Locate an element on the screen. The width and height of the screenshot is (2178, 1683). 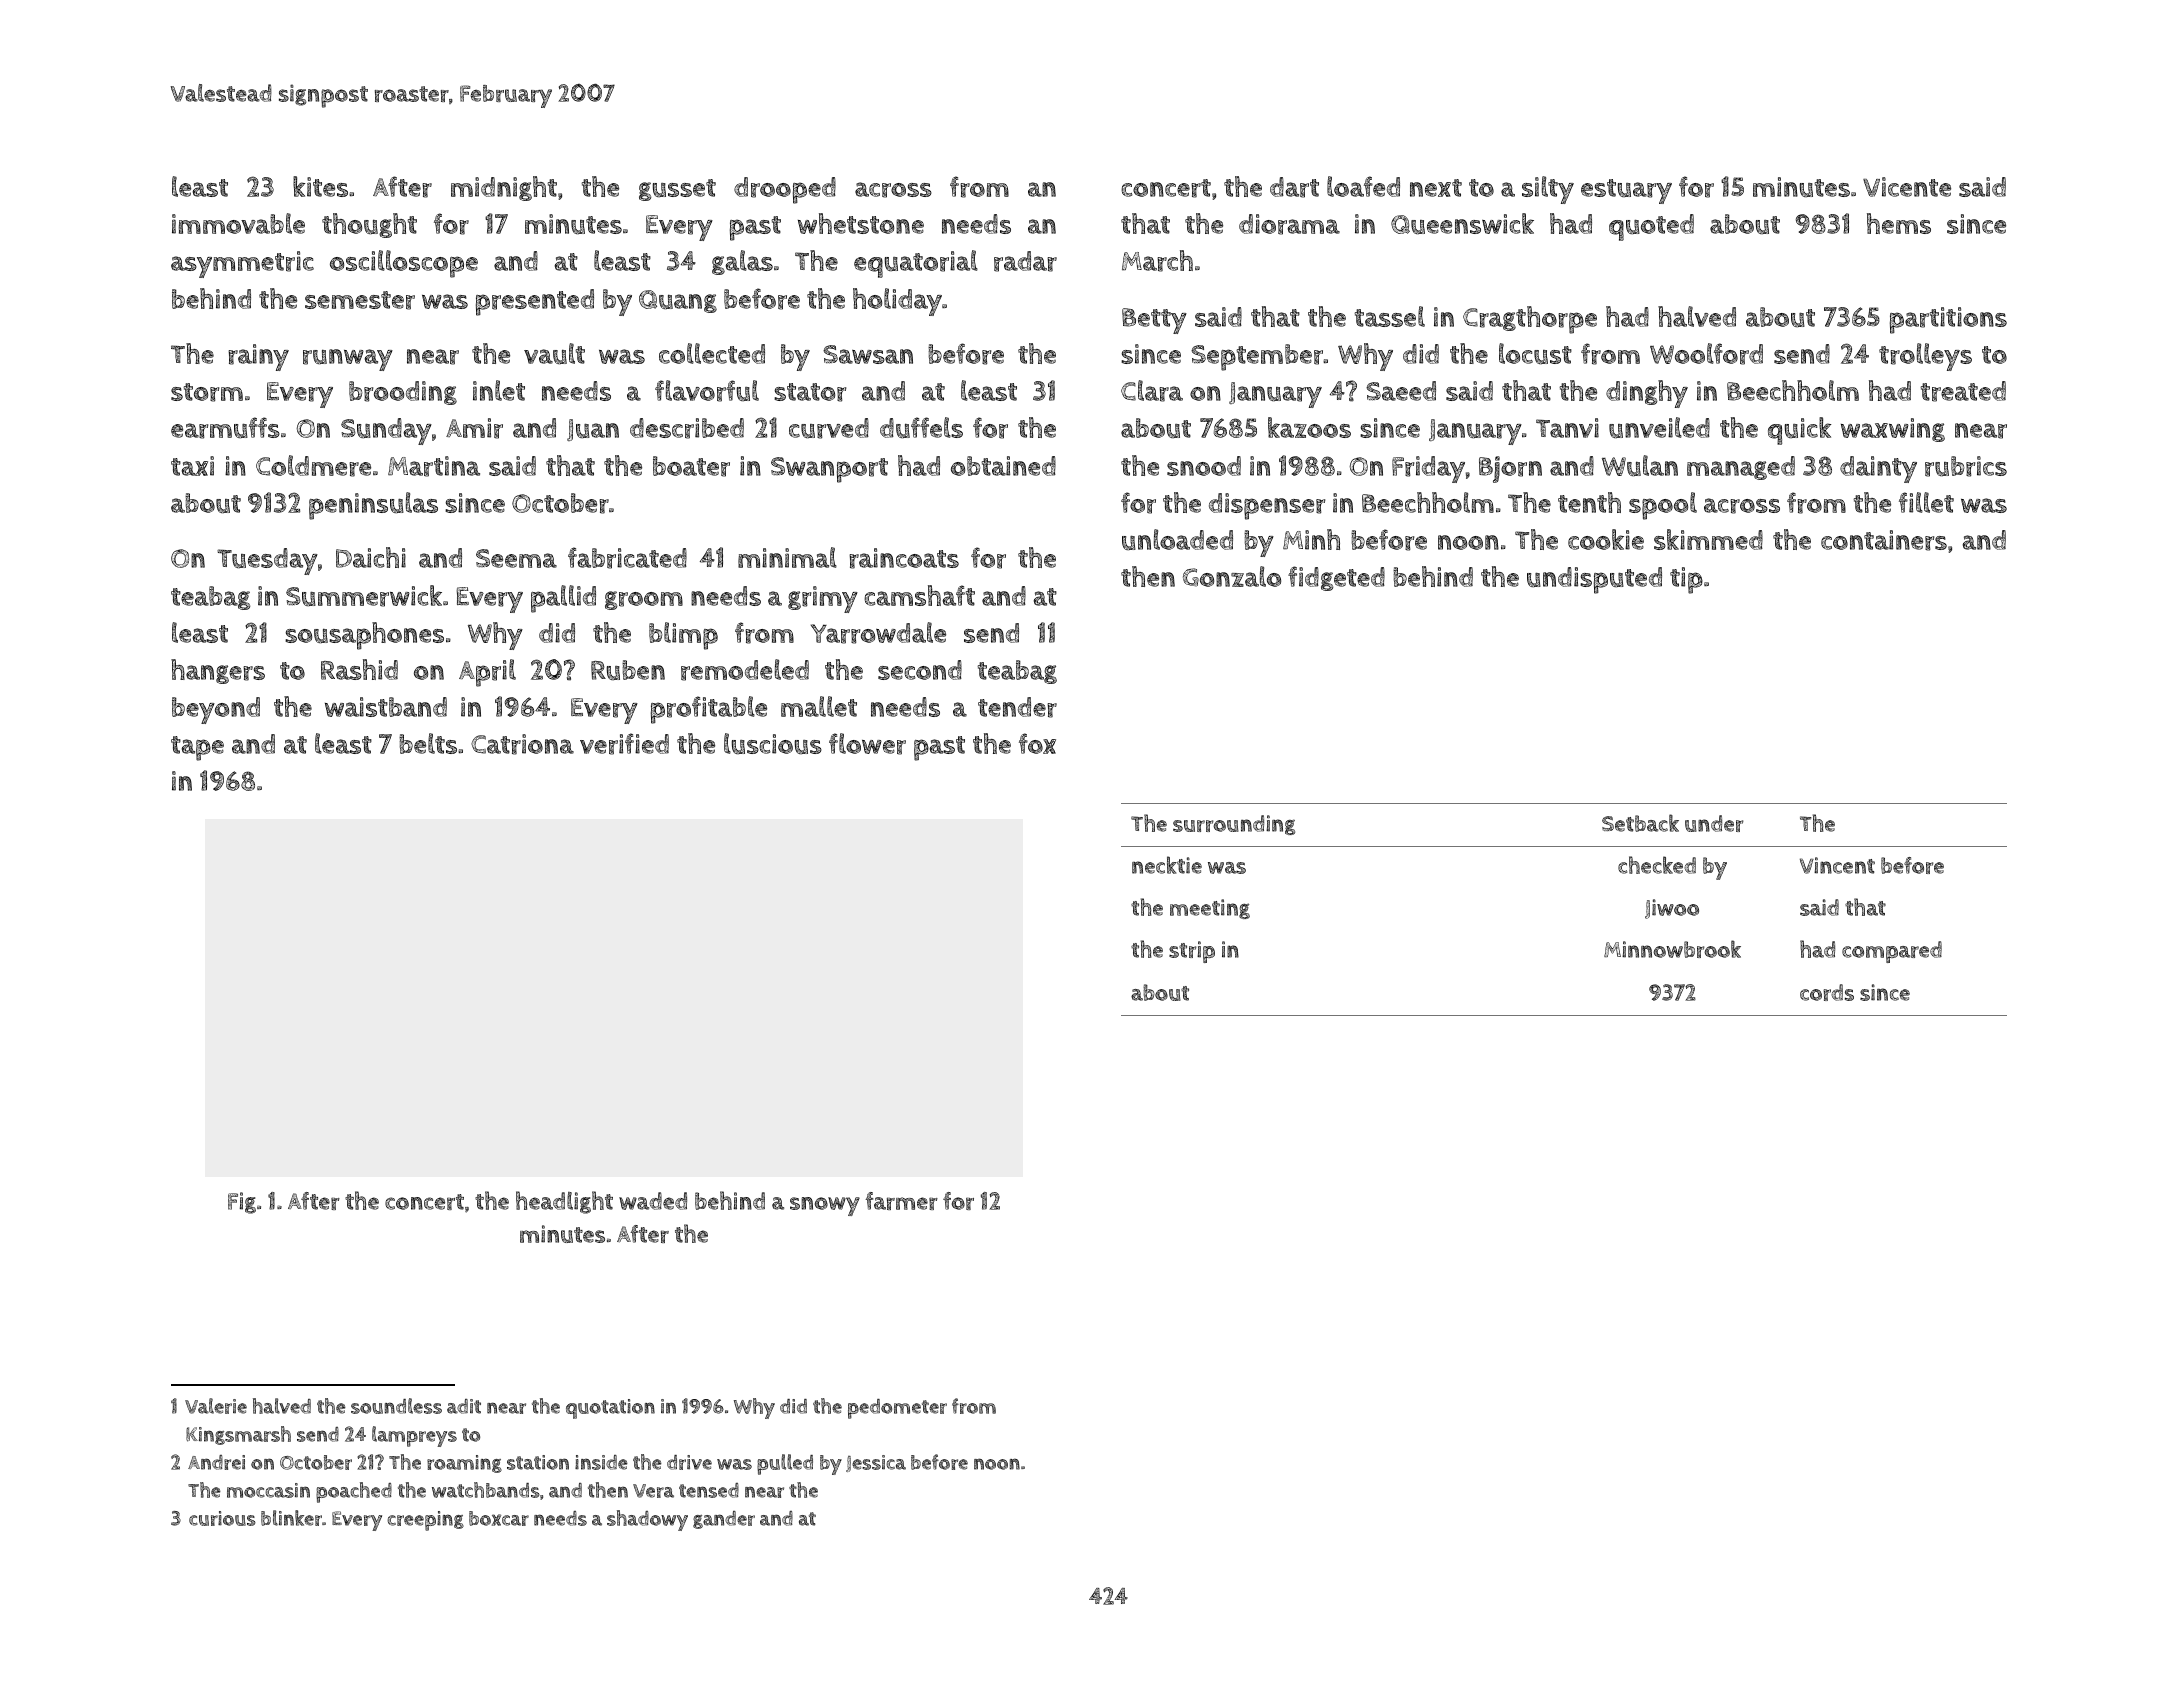
Vincent is located at coordinates (1837, 865).
